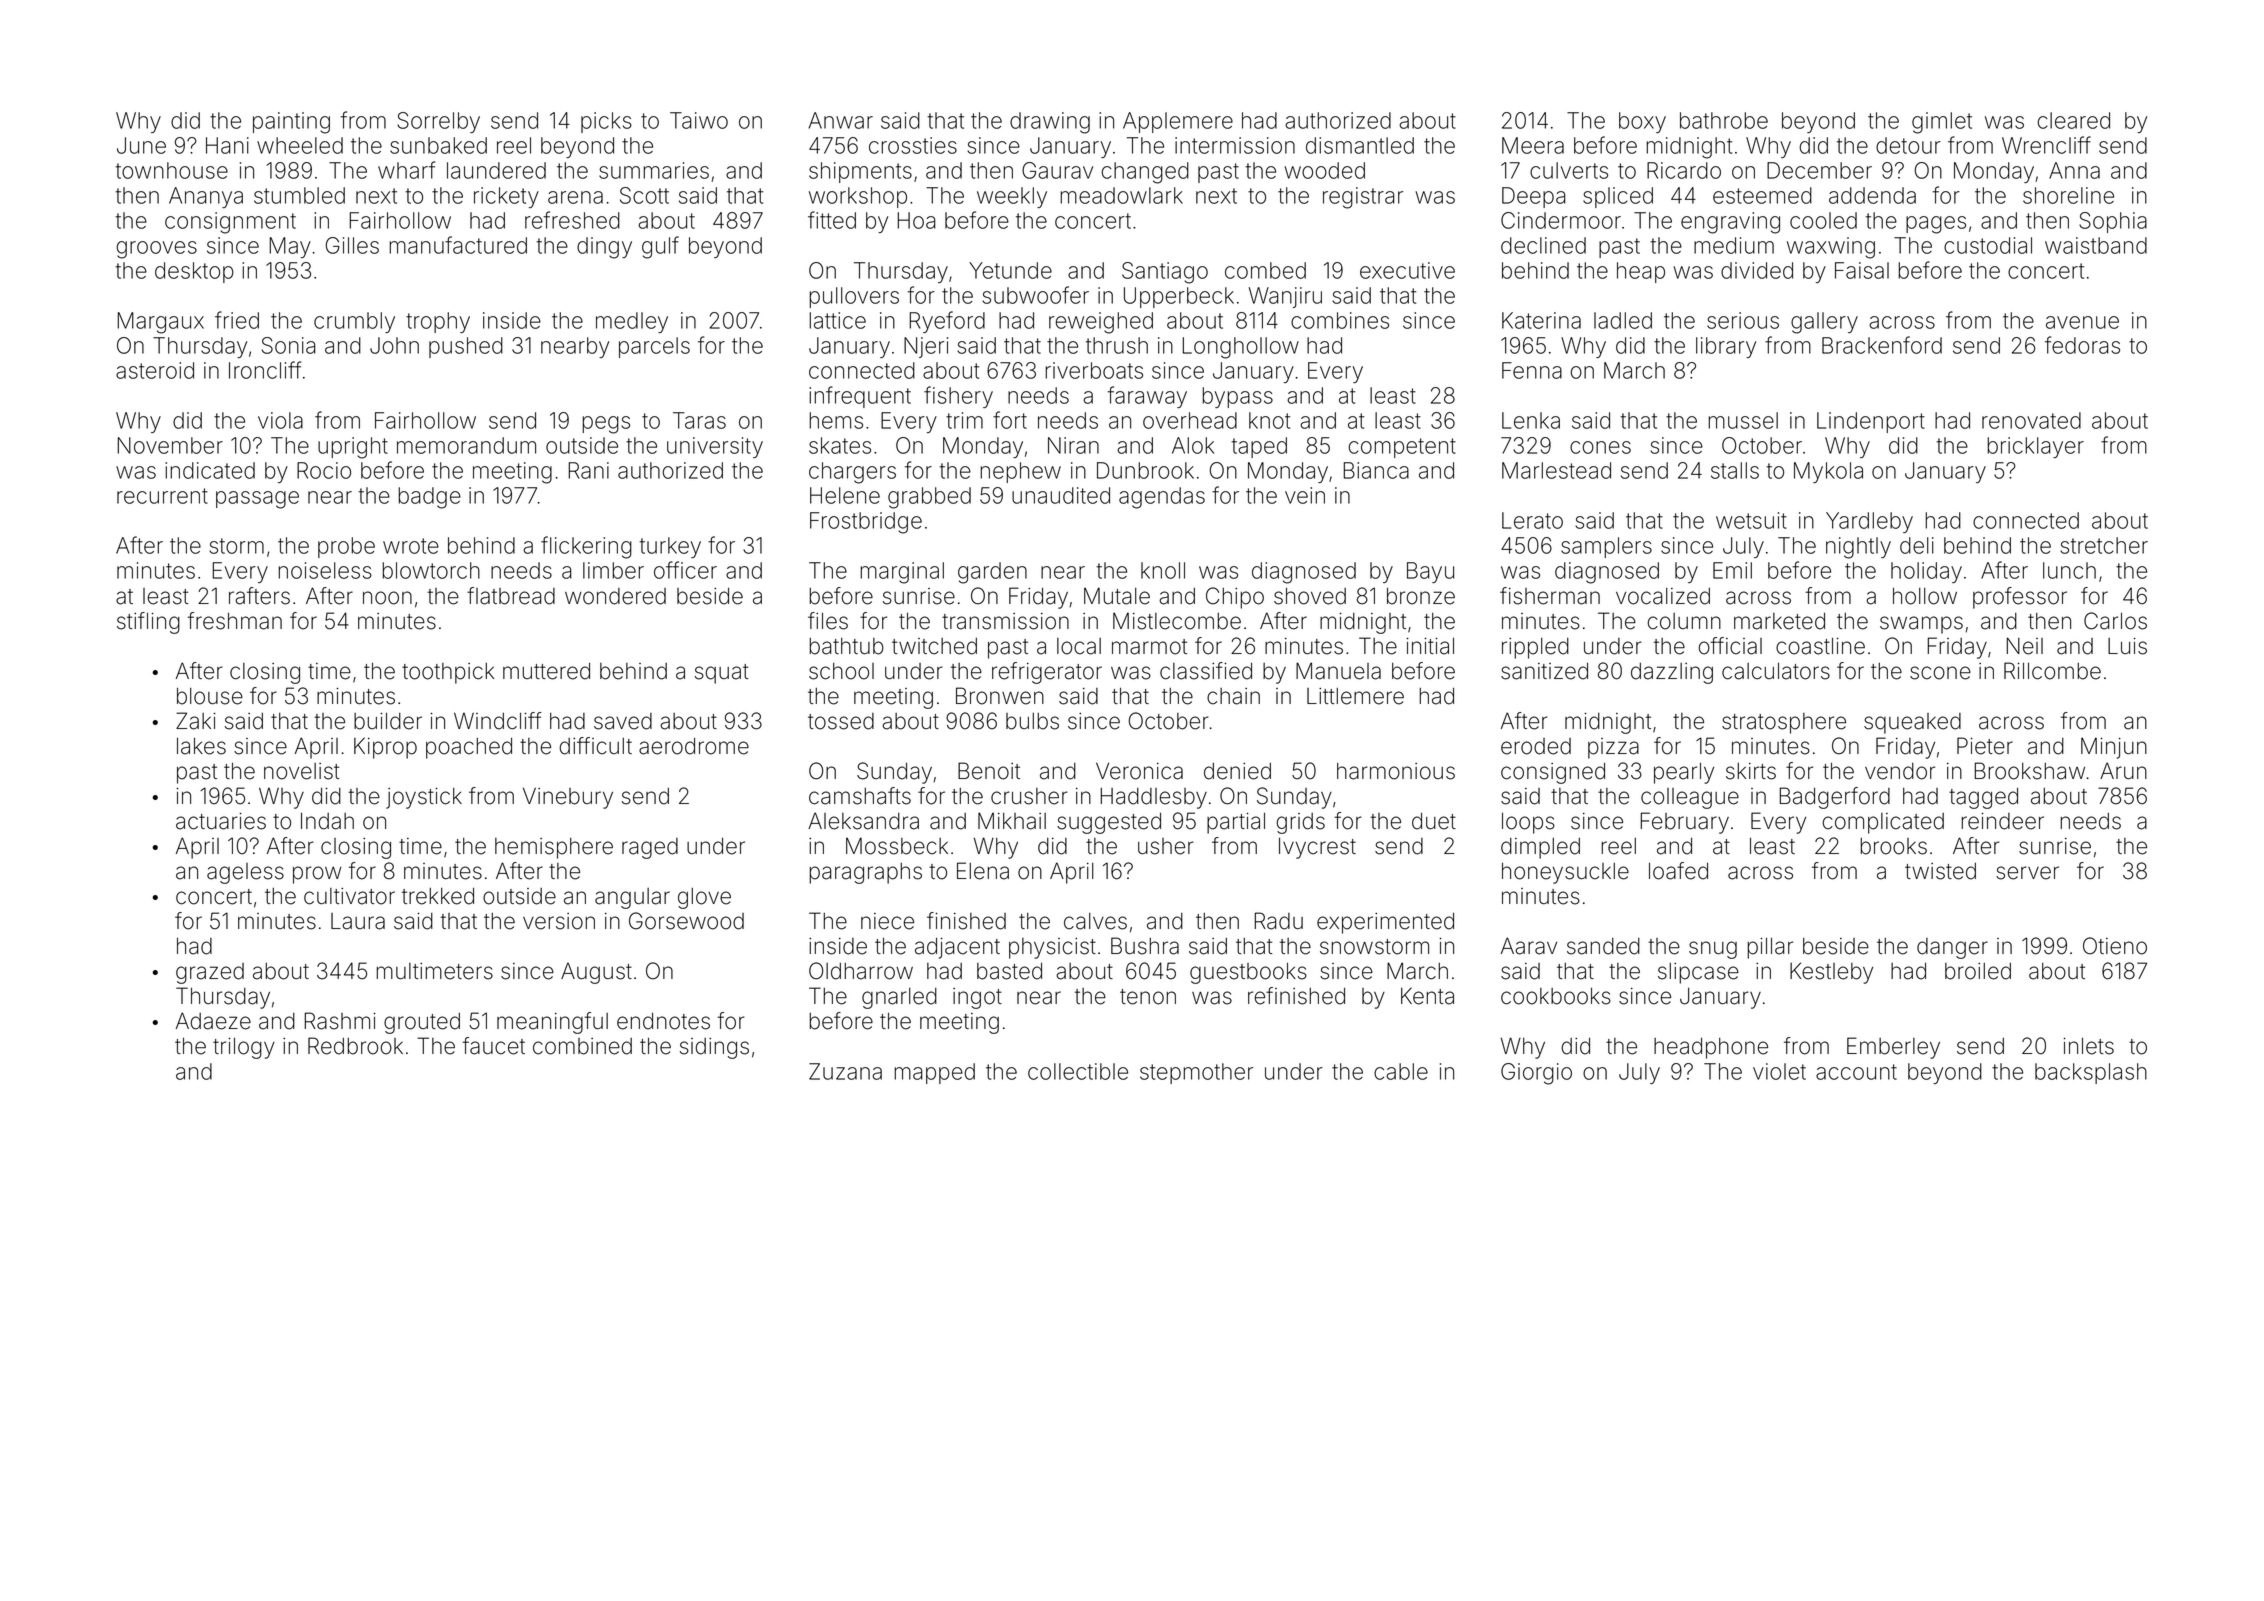 This screenshot has width=2264, height=1601. Describe the element at coordinates (387, 598) in the screenshot. I see `noon` at that location.
